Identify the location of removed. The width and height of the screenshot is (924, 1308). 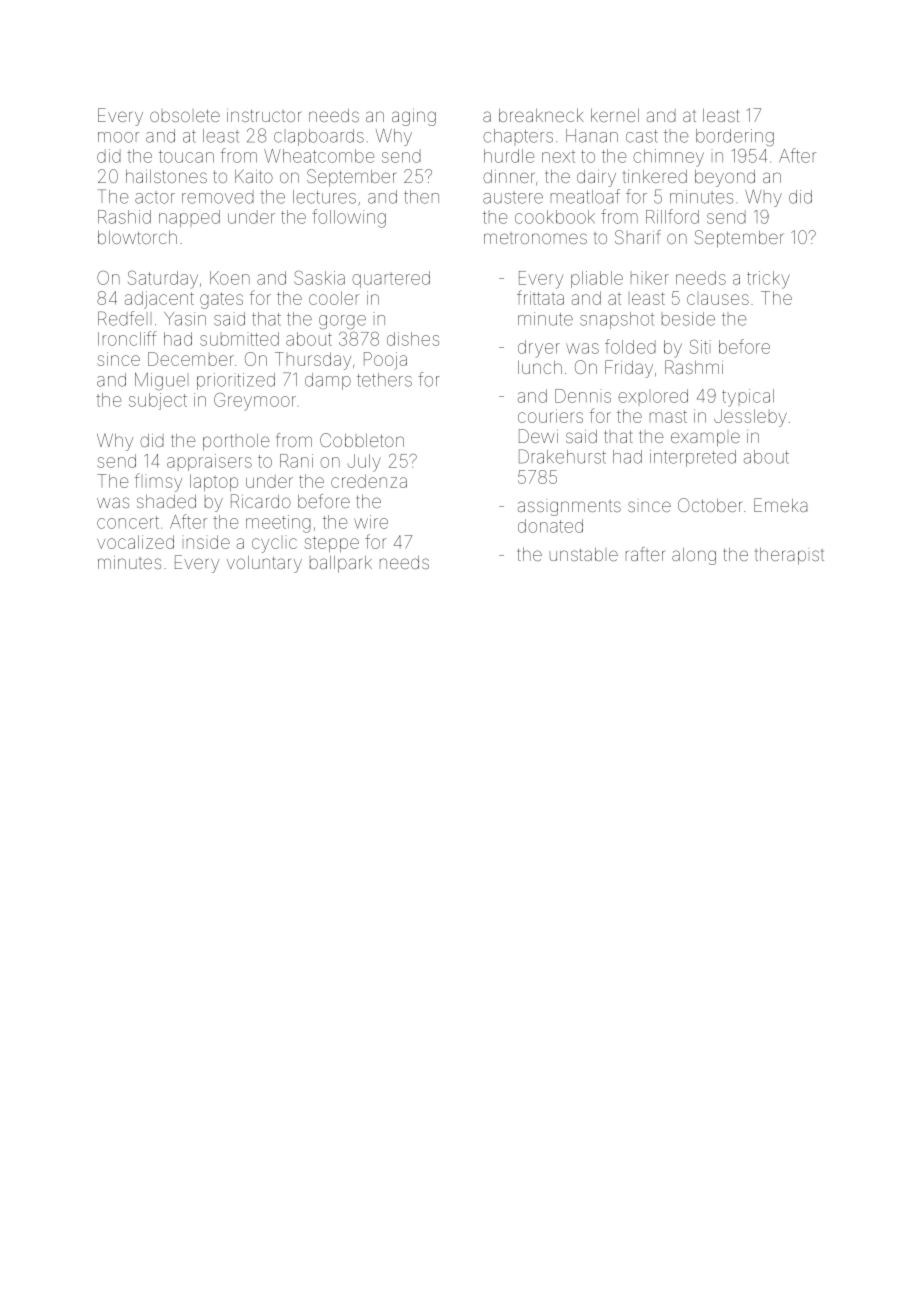
(218, 197).
